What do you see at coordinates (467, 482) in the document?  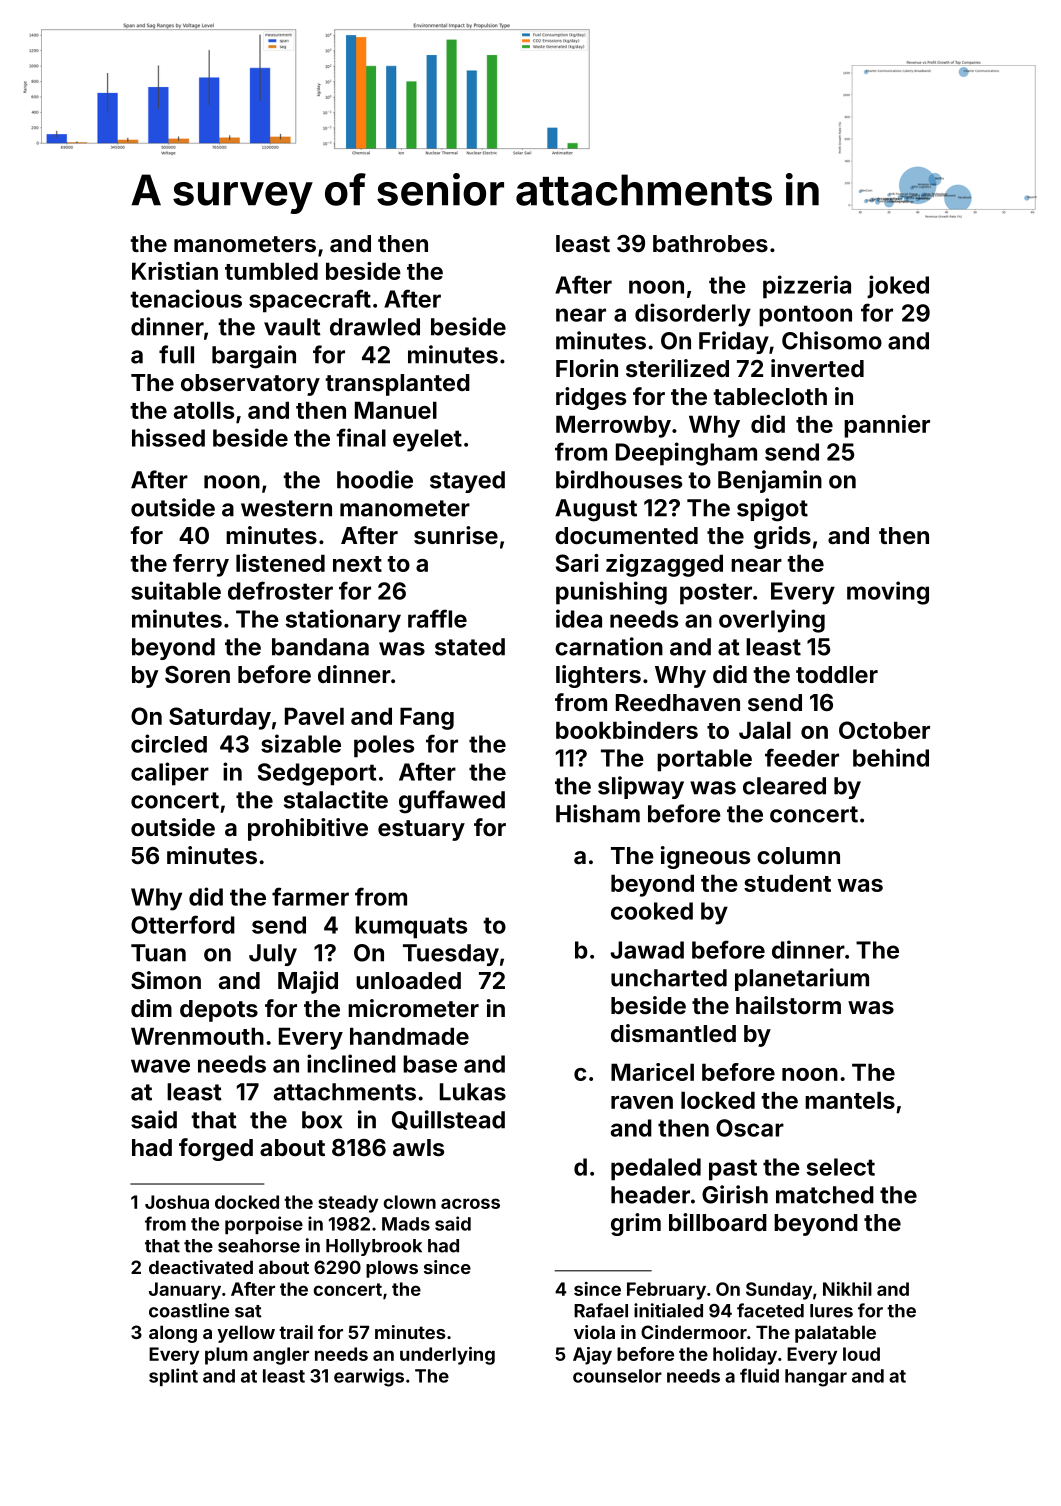 I see `stayed` at bounding box center [467, 482].
